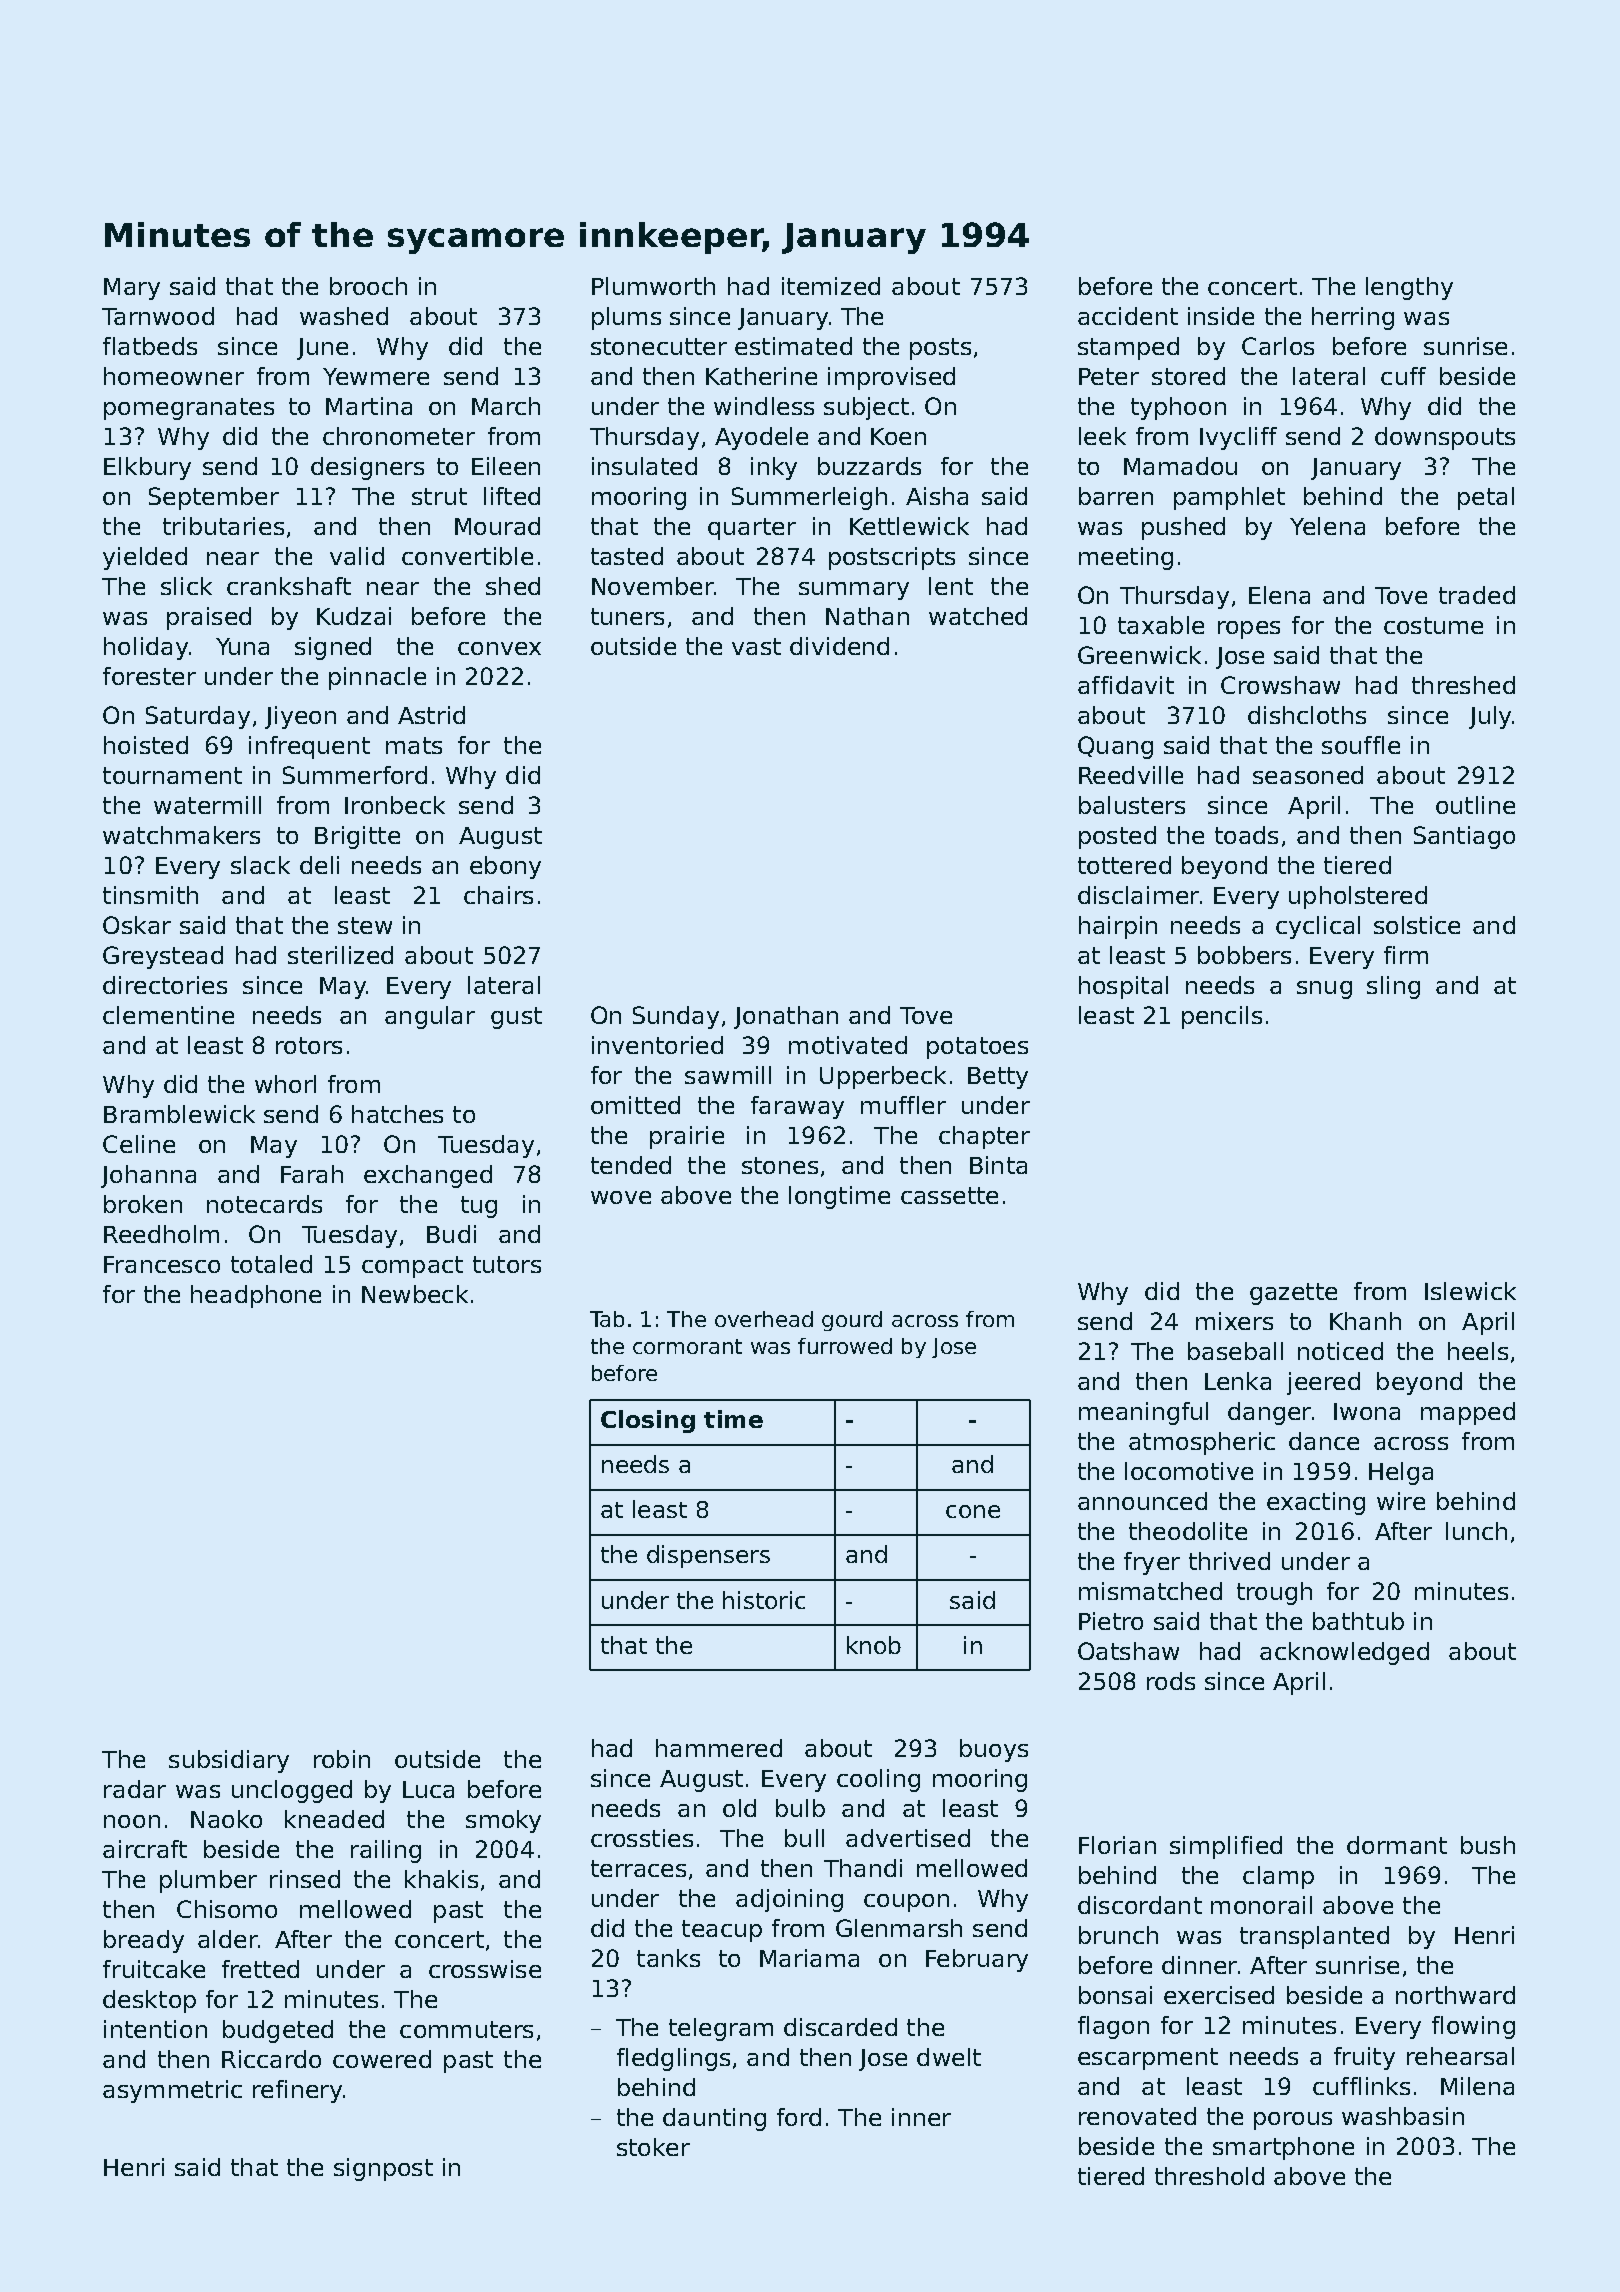  Describe the element at coordinates (1406, 955) in the screenshot. I see `firm` at that location.
